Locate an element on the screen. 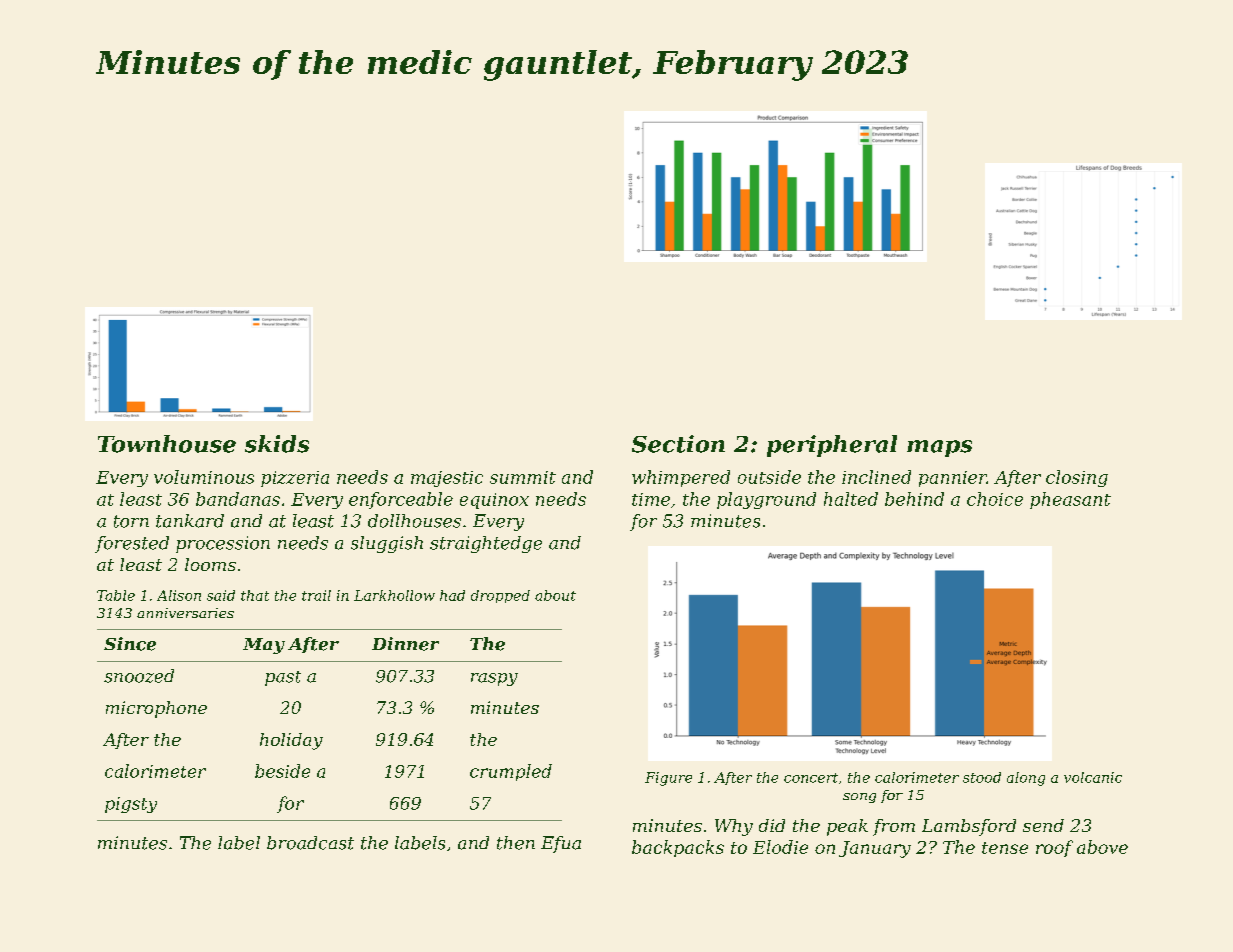 The width and height of the screenshot is (1233, 952). enforceable is located at coordinates (401, 500).
